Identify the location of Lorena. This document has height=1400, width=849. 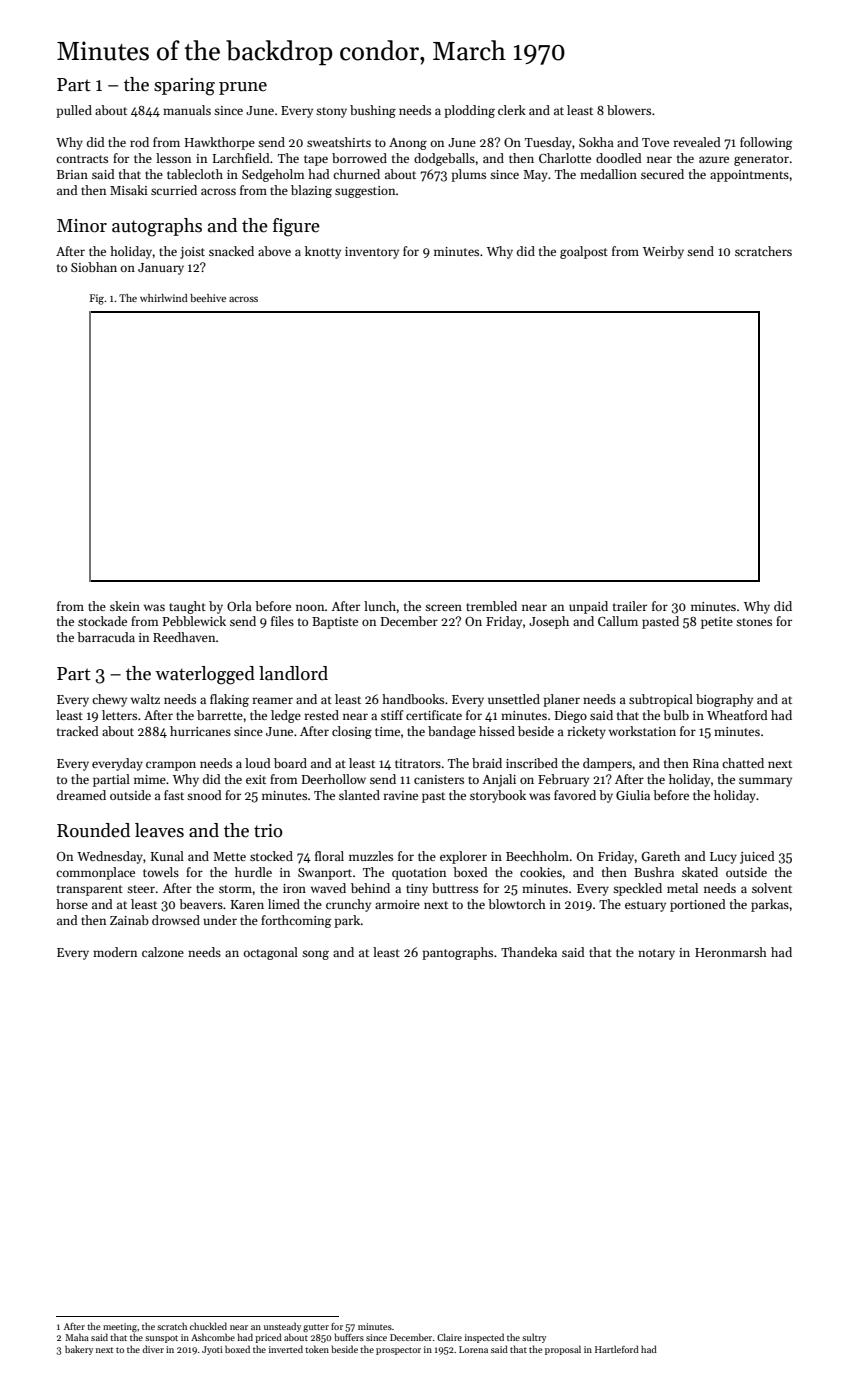
(473, 1349).
